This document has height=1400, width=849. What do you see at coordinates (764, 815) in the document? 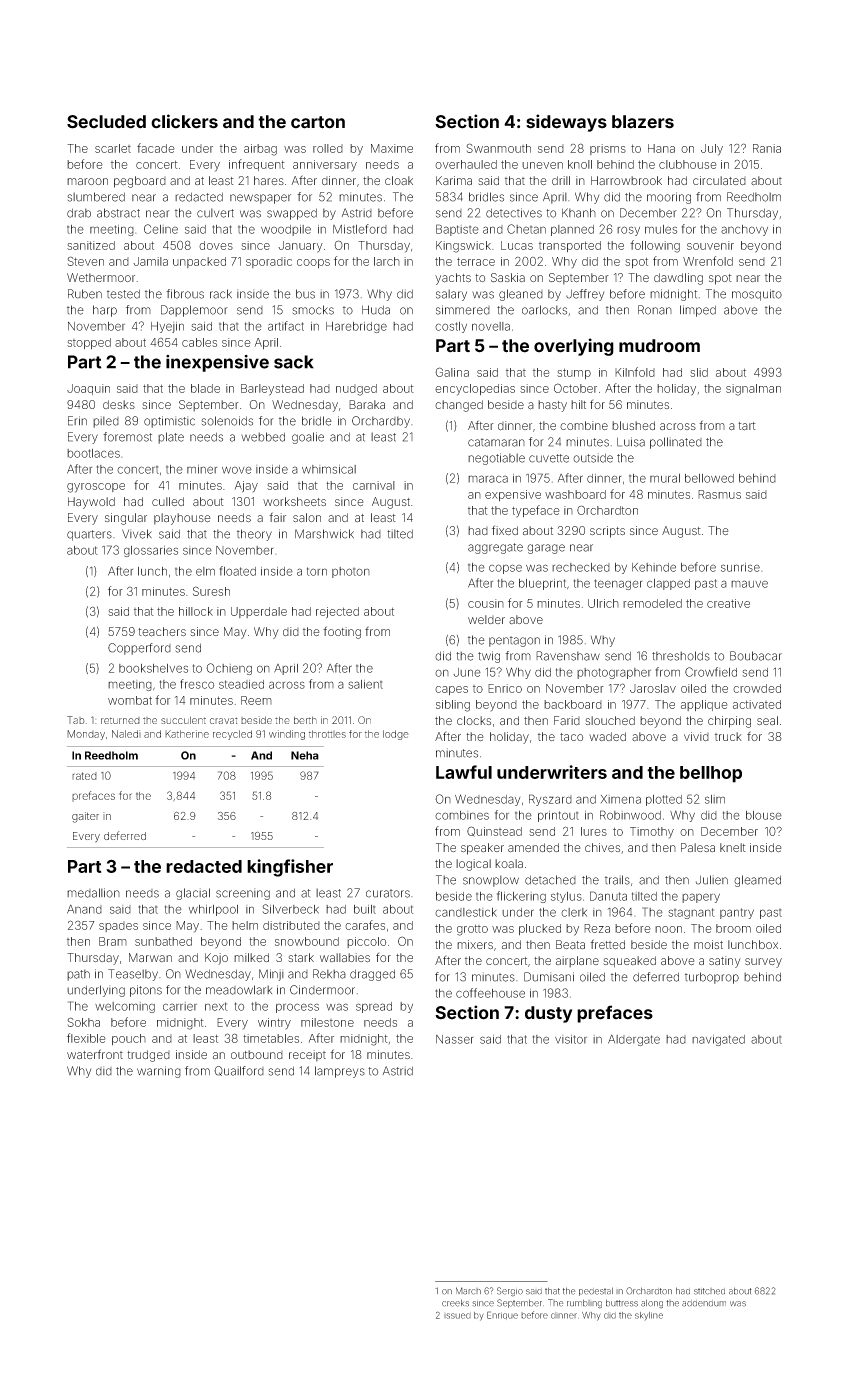
I see `blouse` at bounding box center [764, 815].
